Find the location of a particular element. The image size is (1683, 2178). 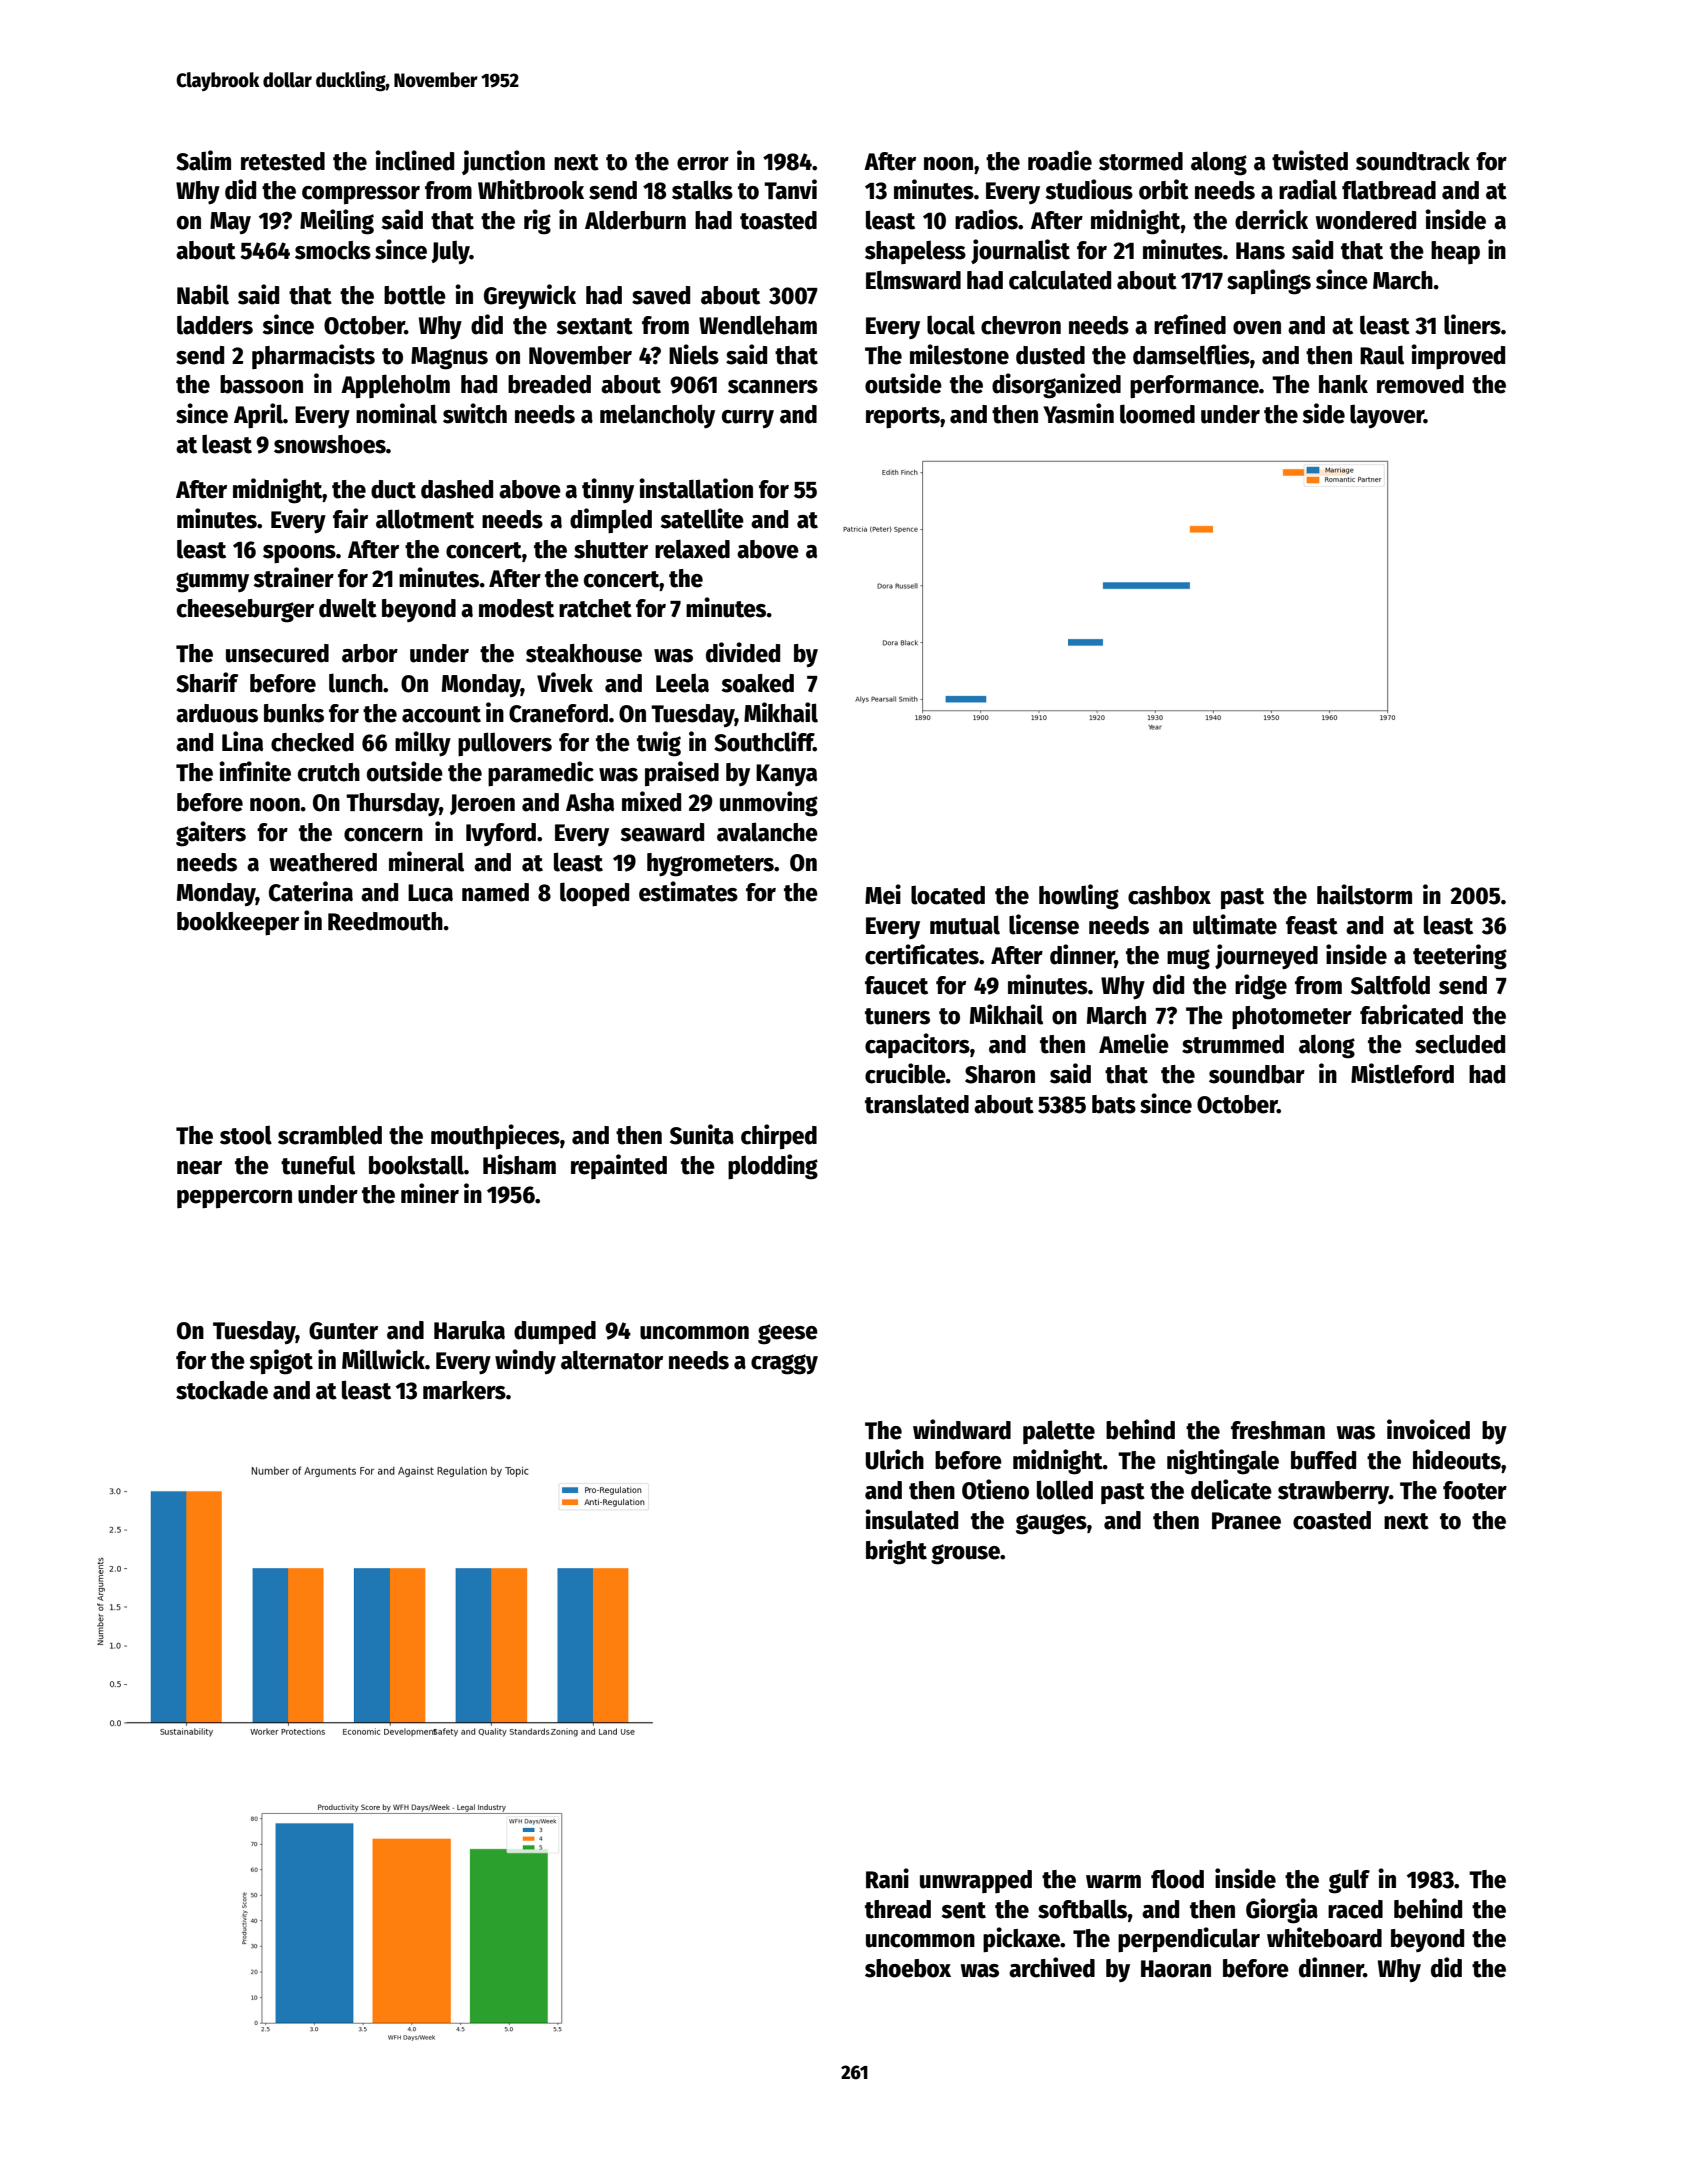

performance is located at coordinates (1194, 387).
